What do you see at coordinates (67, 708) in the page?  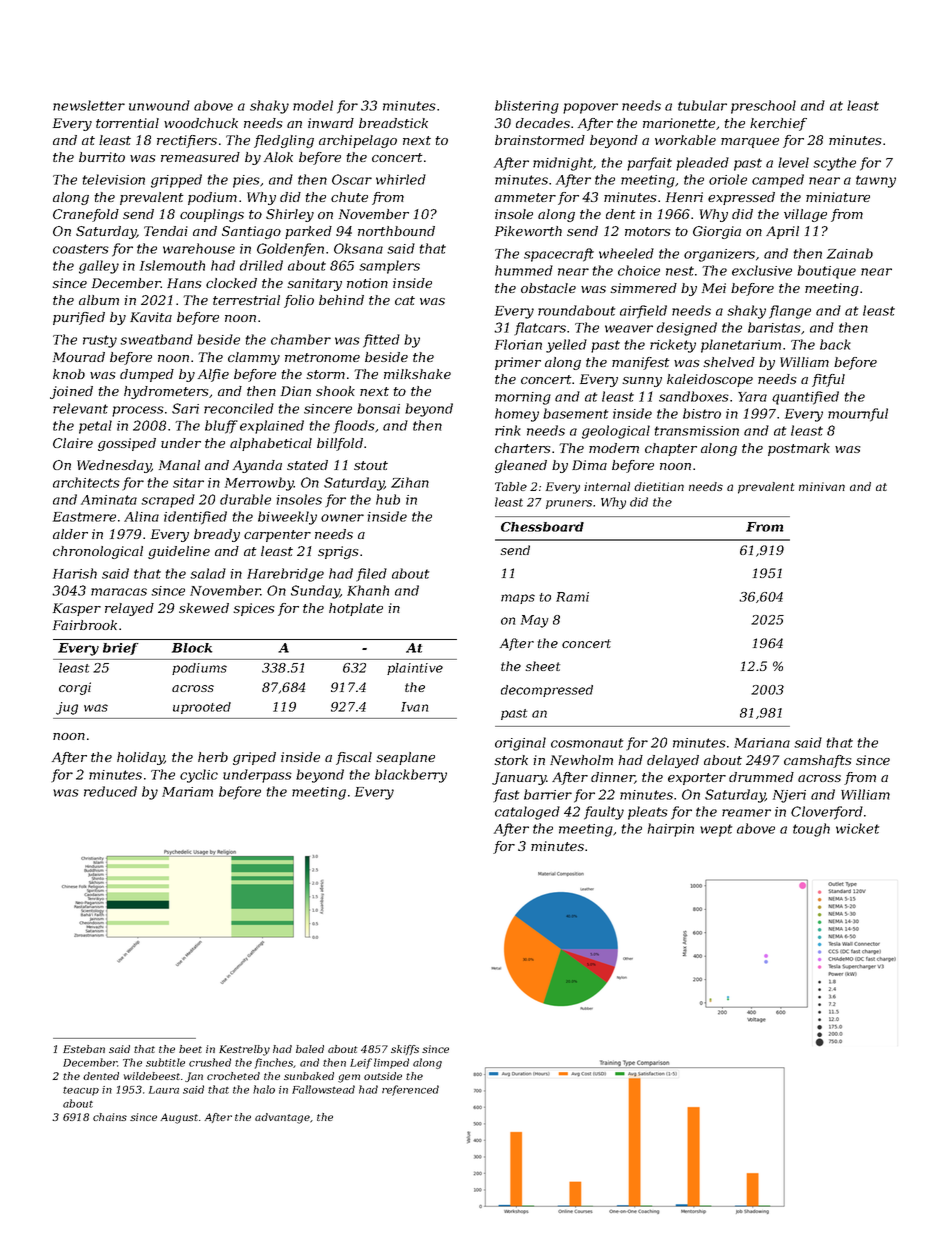 I see `jug` at bounding box center [67, 708].
